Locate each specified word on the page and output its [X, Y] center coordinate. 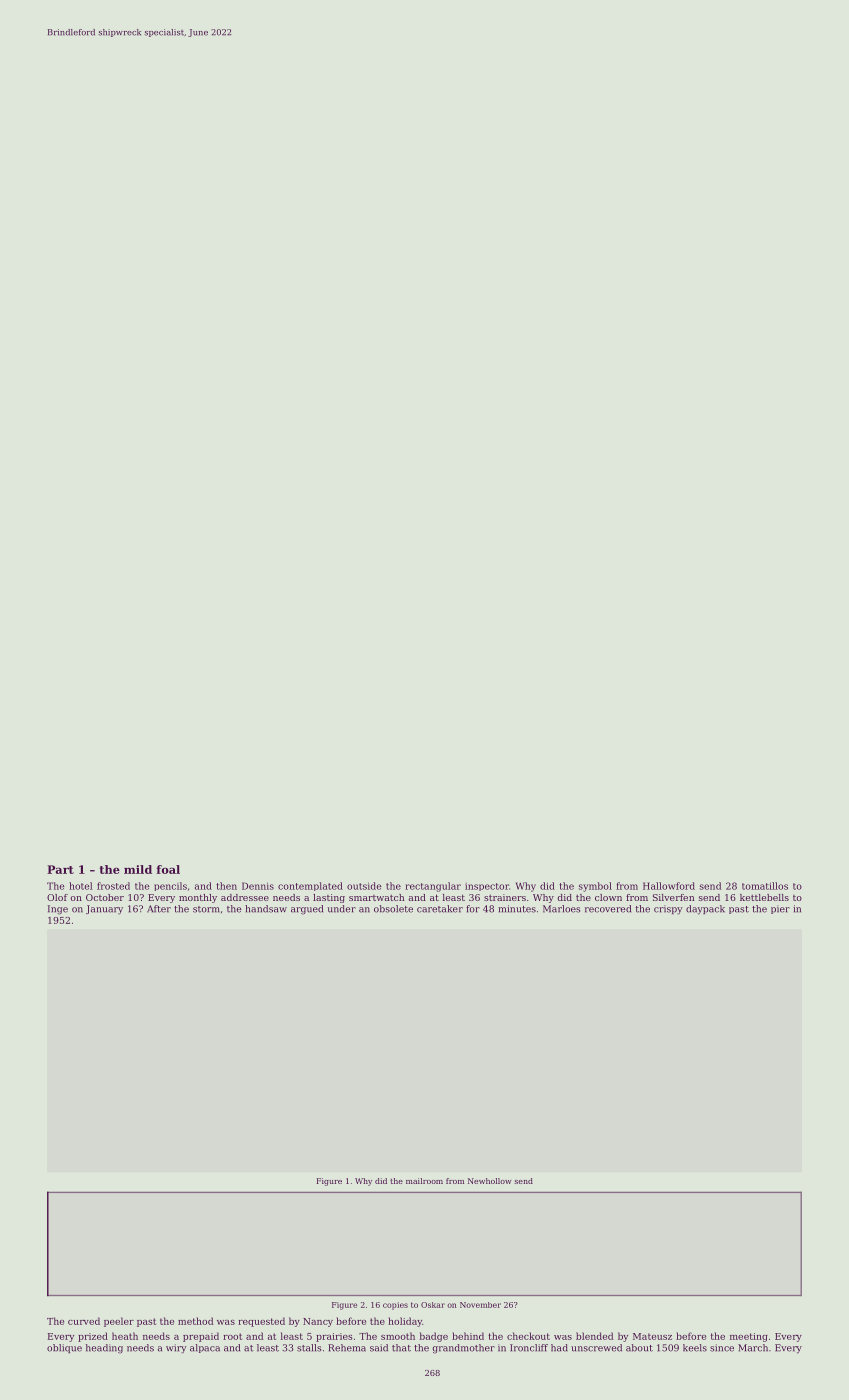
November [480, 1305]
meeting [749, 1337]
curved [84, 1321]
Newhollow [489, 1181]
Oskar [433, 1305]
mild [138, 869]
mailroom [424, 1181]
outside [364, 886]
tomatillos [765, 886]
